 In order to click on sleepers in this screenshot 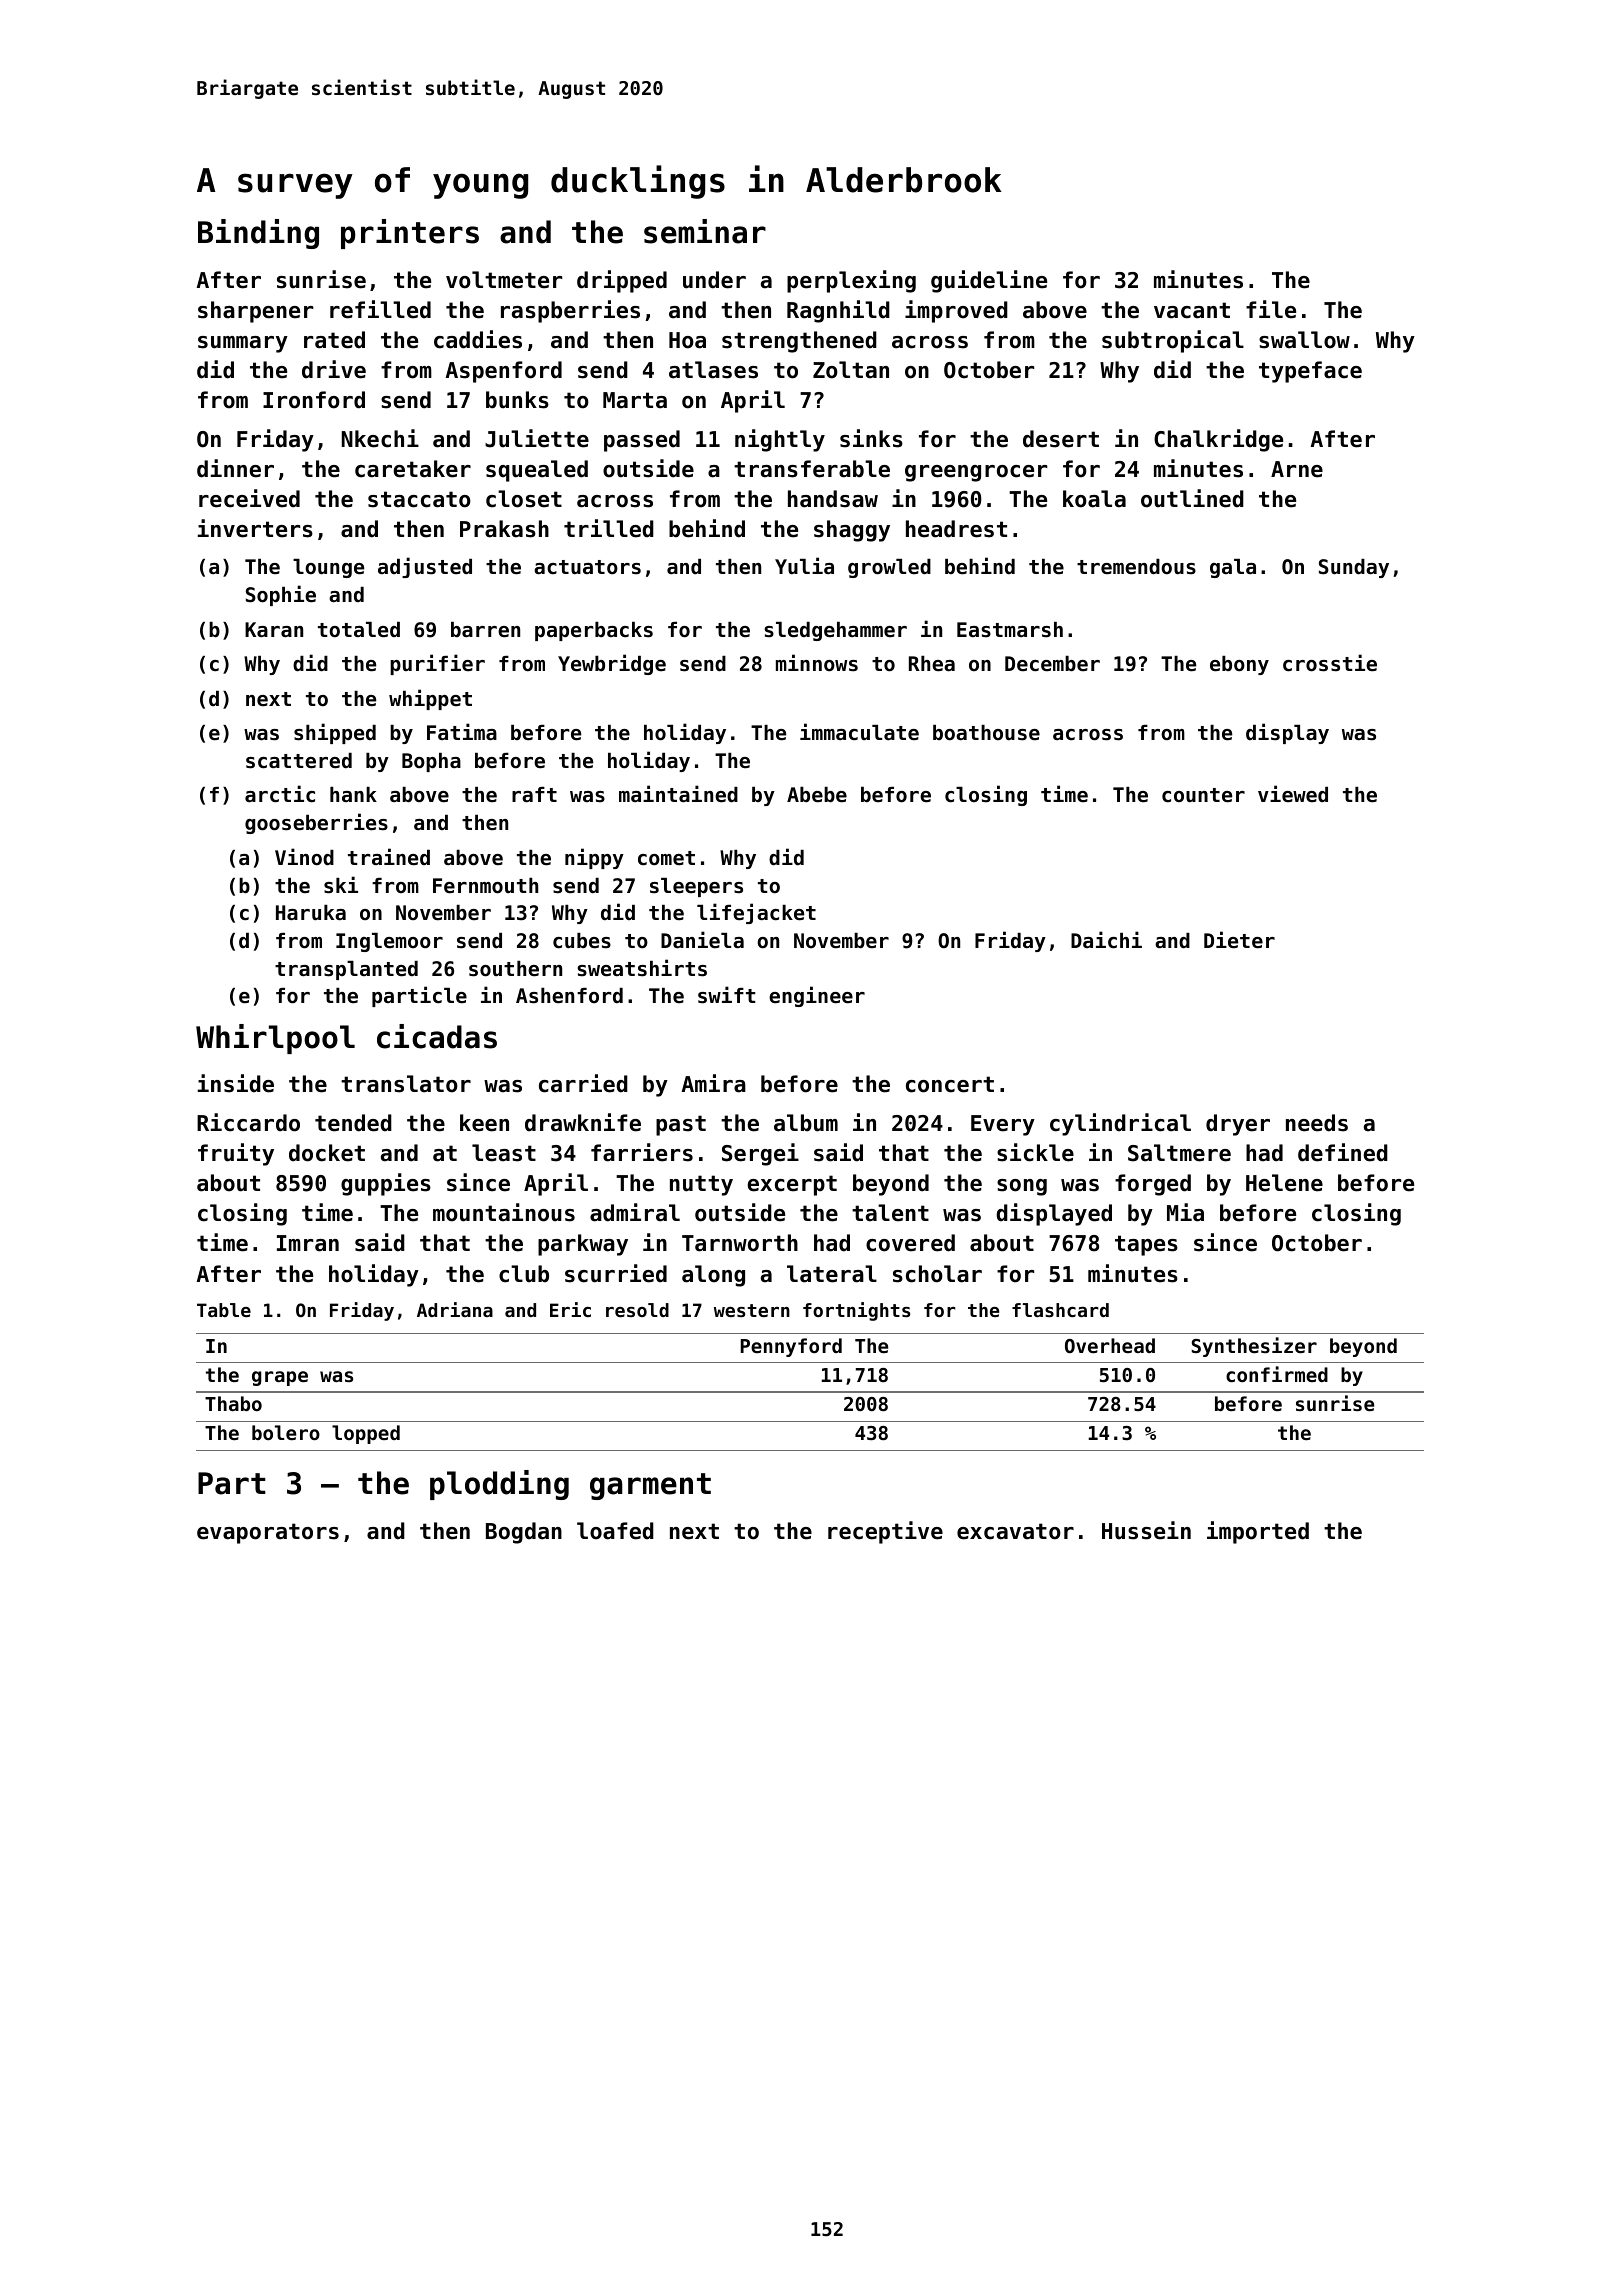, I will do `click(696, 887)`.
